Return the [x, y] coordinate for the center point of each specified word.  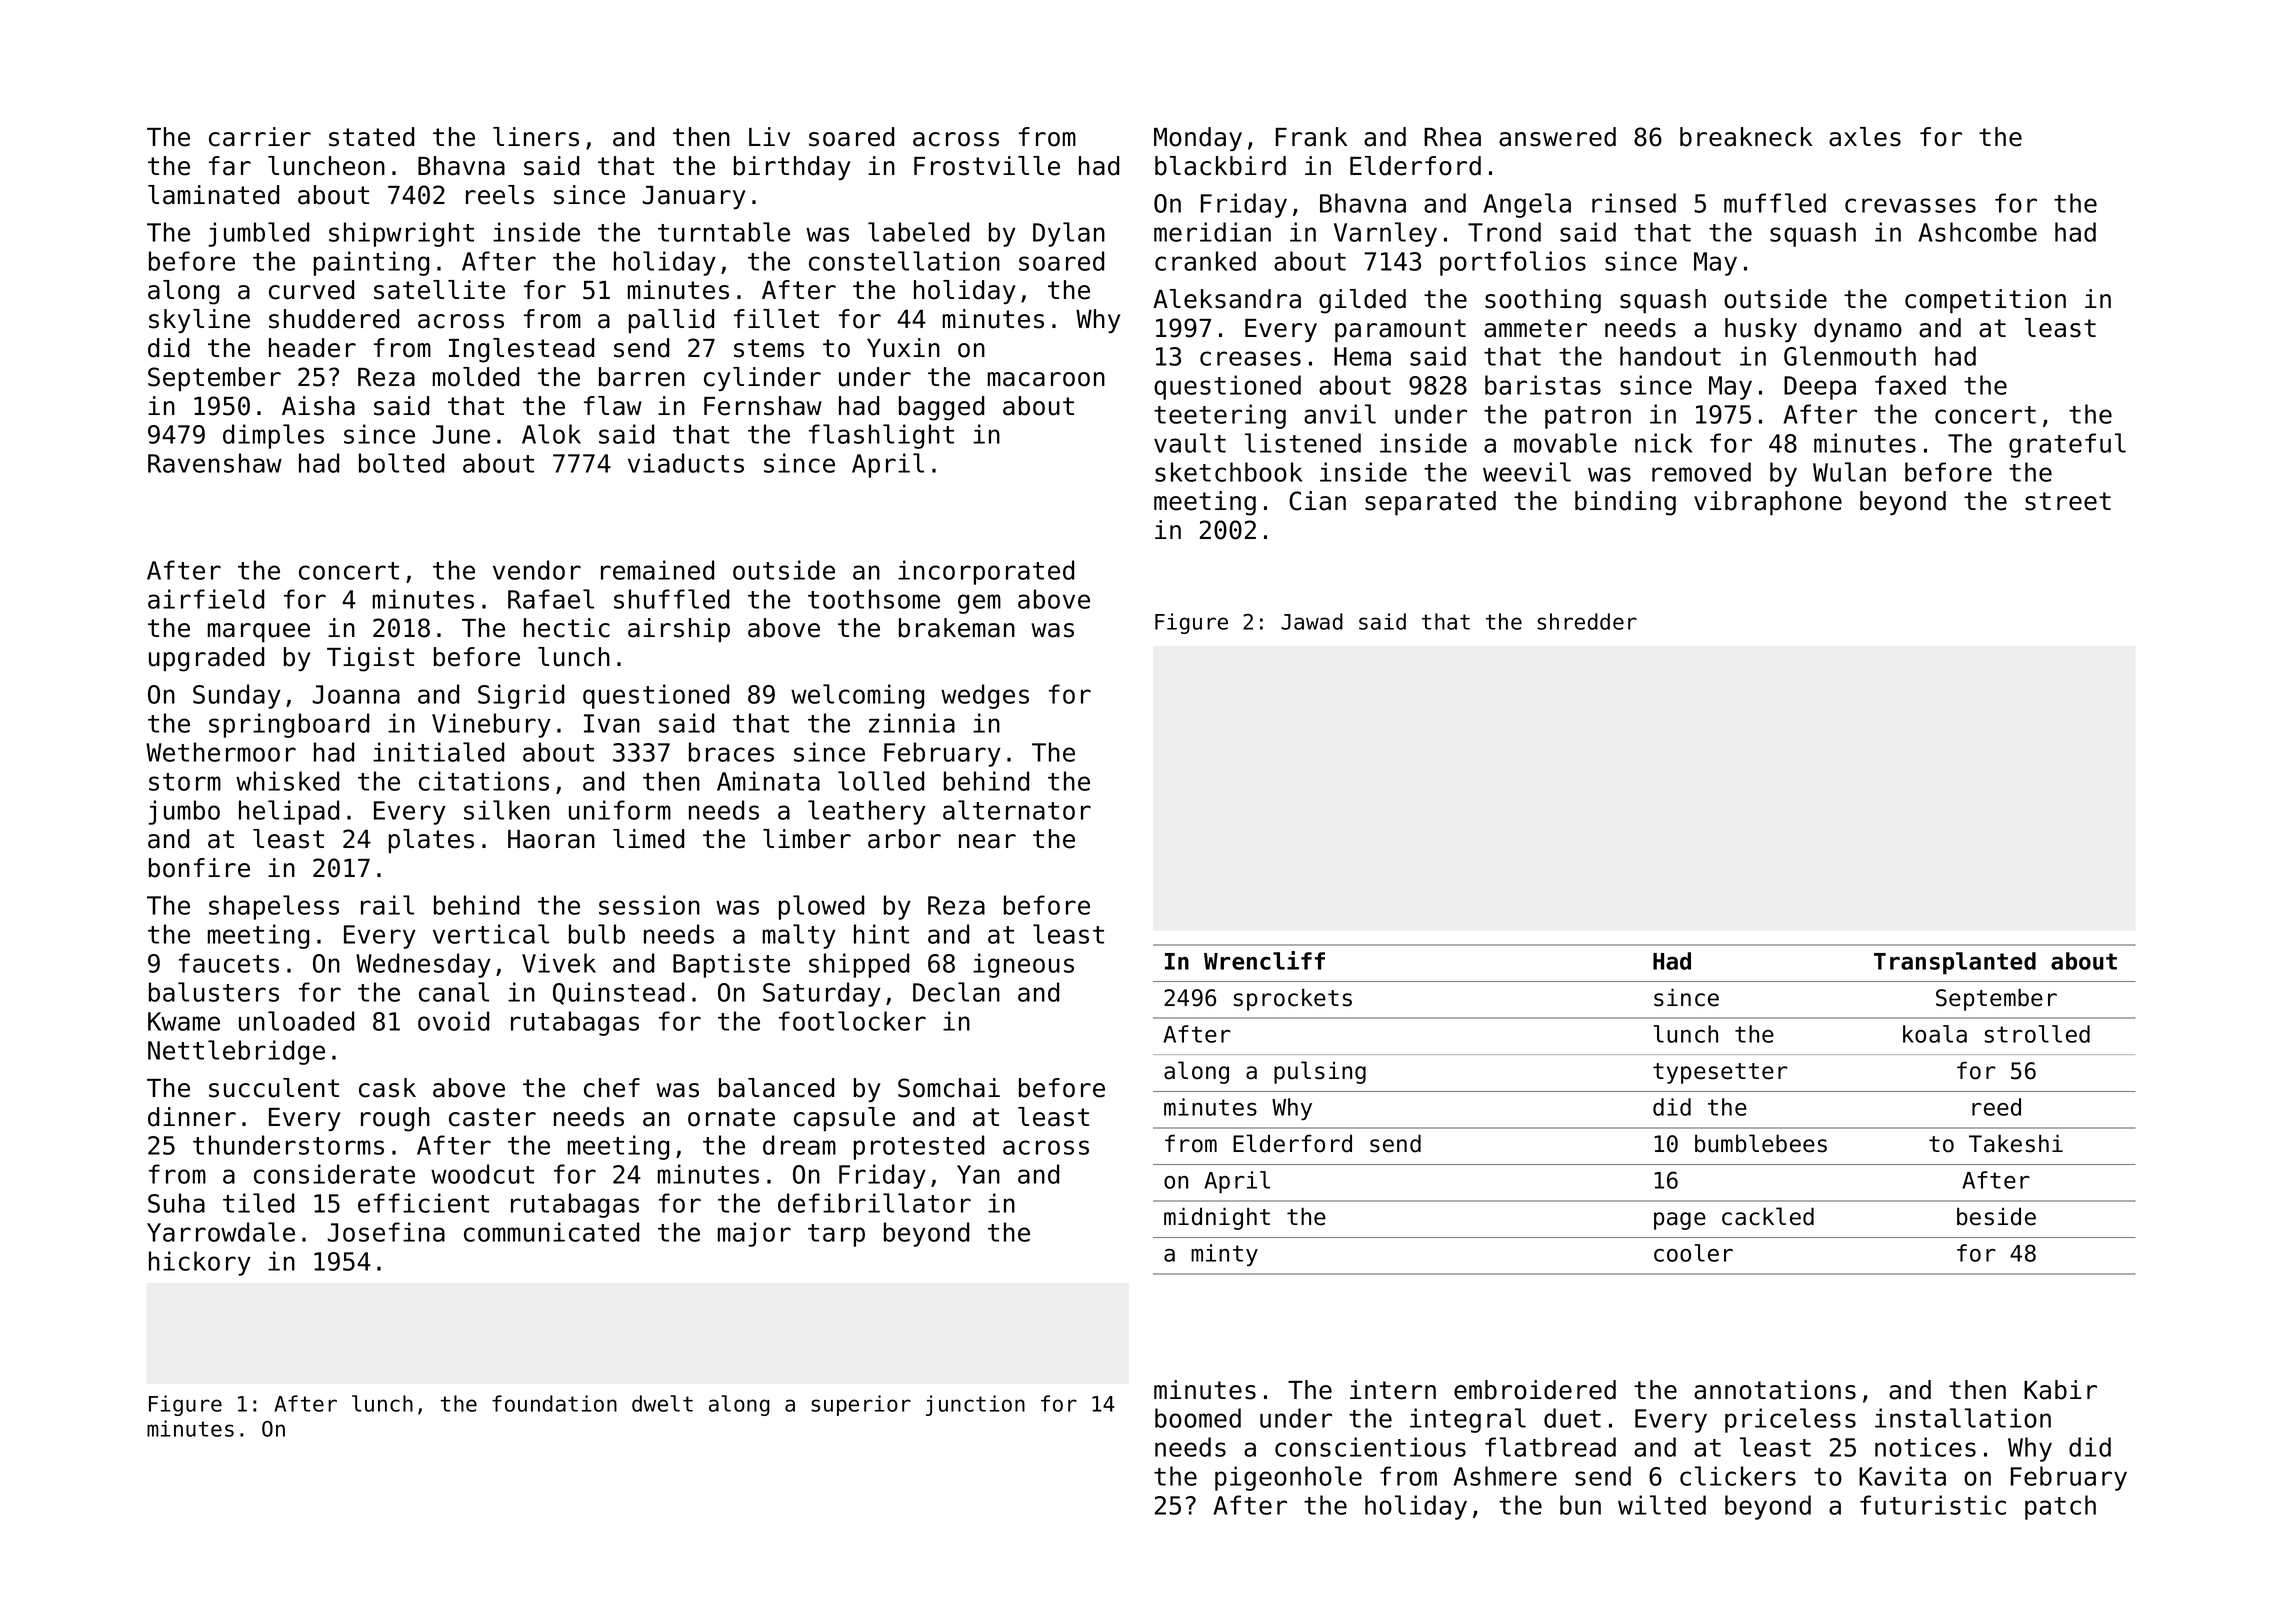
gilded [1362, 301]
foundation [554, 1403]
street [2068, 501]
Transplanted [1955, 963]
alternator [1017, 810]
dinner [192, 1117]
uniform [620, 810]
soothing [1543, 301]
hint [881, 934]
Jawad [1312, 621]
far [230, 166]
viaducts [686, 463]
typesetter [1720, 1073]
